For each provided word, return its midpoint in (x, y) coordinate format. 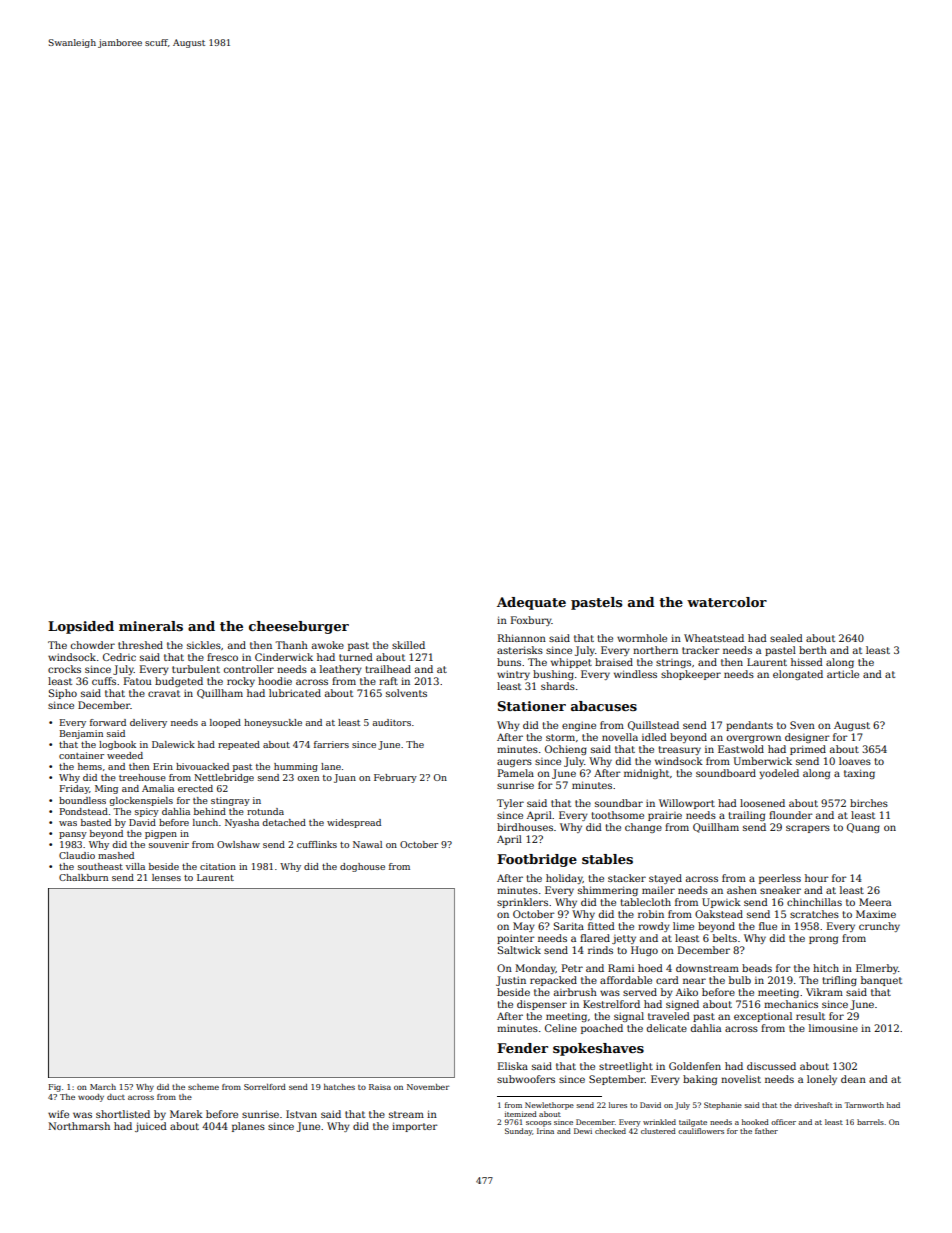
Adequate (531, 603)
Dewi (583, 1131)
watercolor (727, 602)
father (766, 1131)
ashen (742, 890)
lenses (166, 877)
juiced (151, 1127)
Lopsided (81, 627)
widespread (354, 823)
